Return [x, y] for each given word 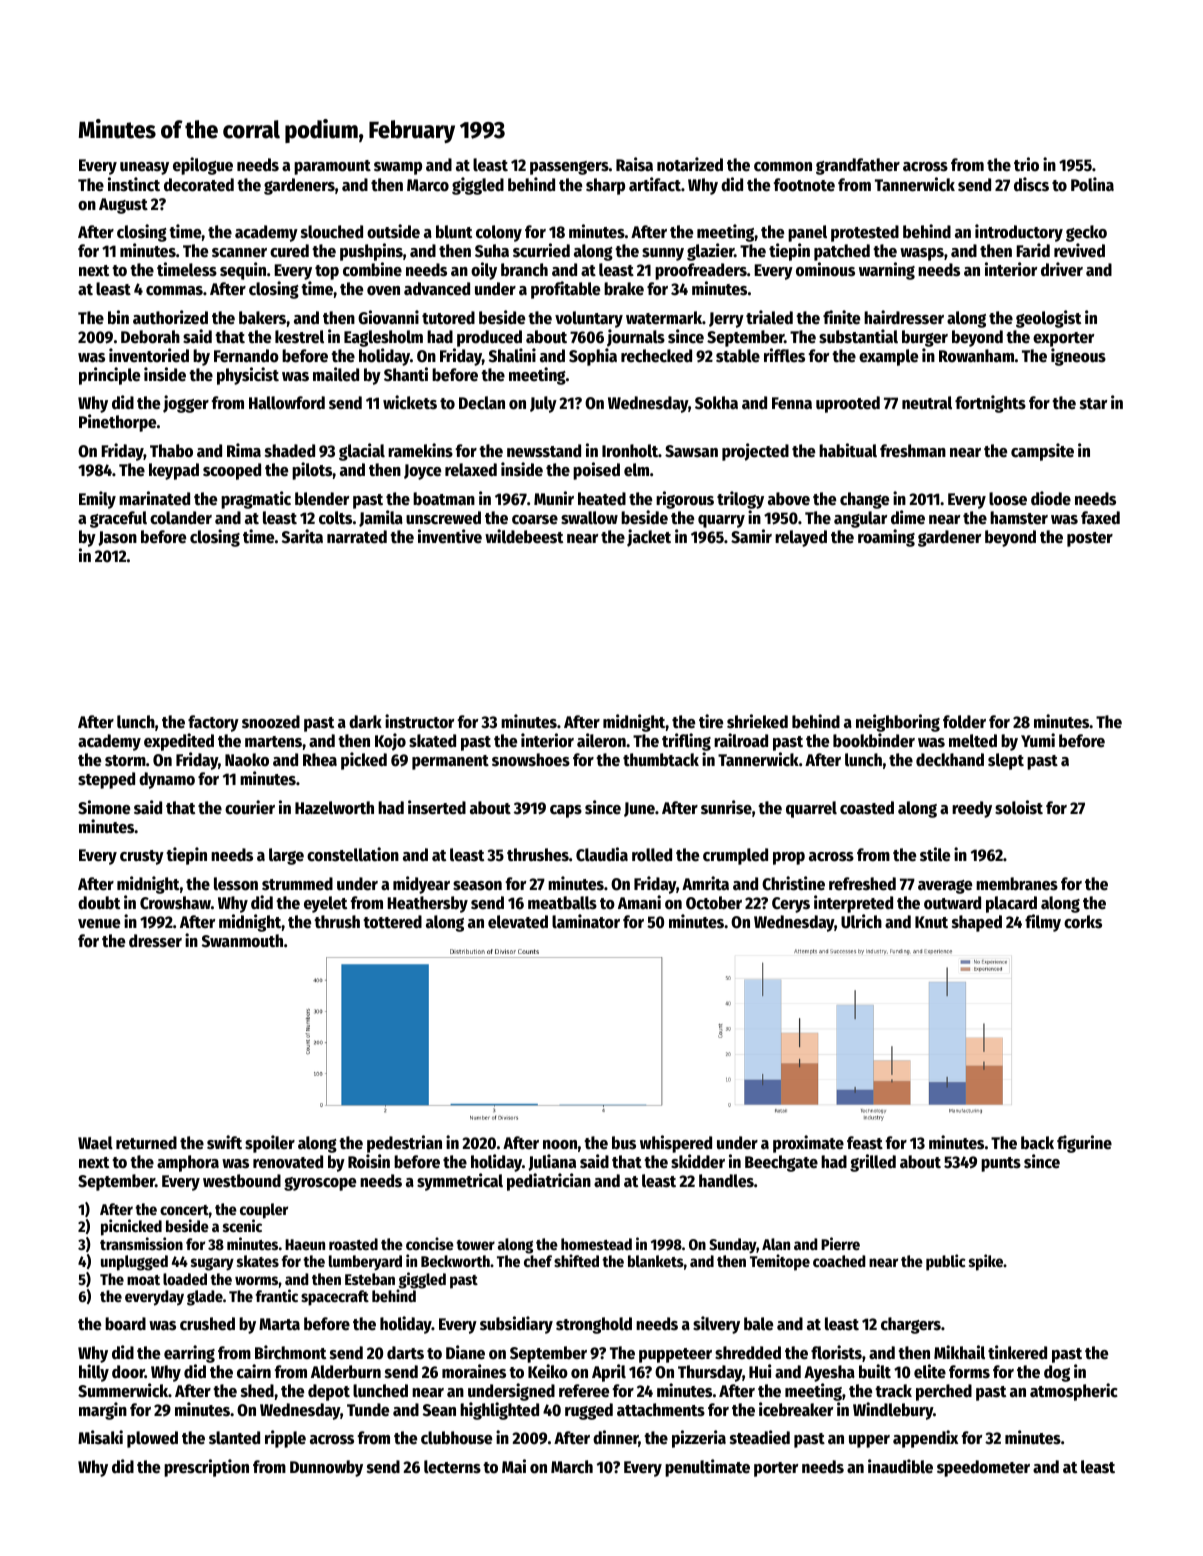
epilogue [203, 166]
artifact [655, 184]
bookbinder [874, 740]
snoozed [271, 722]
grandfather [858, 166]
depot [329, 1392]
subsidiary [516, 1325]
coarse [535, 520]
